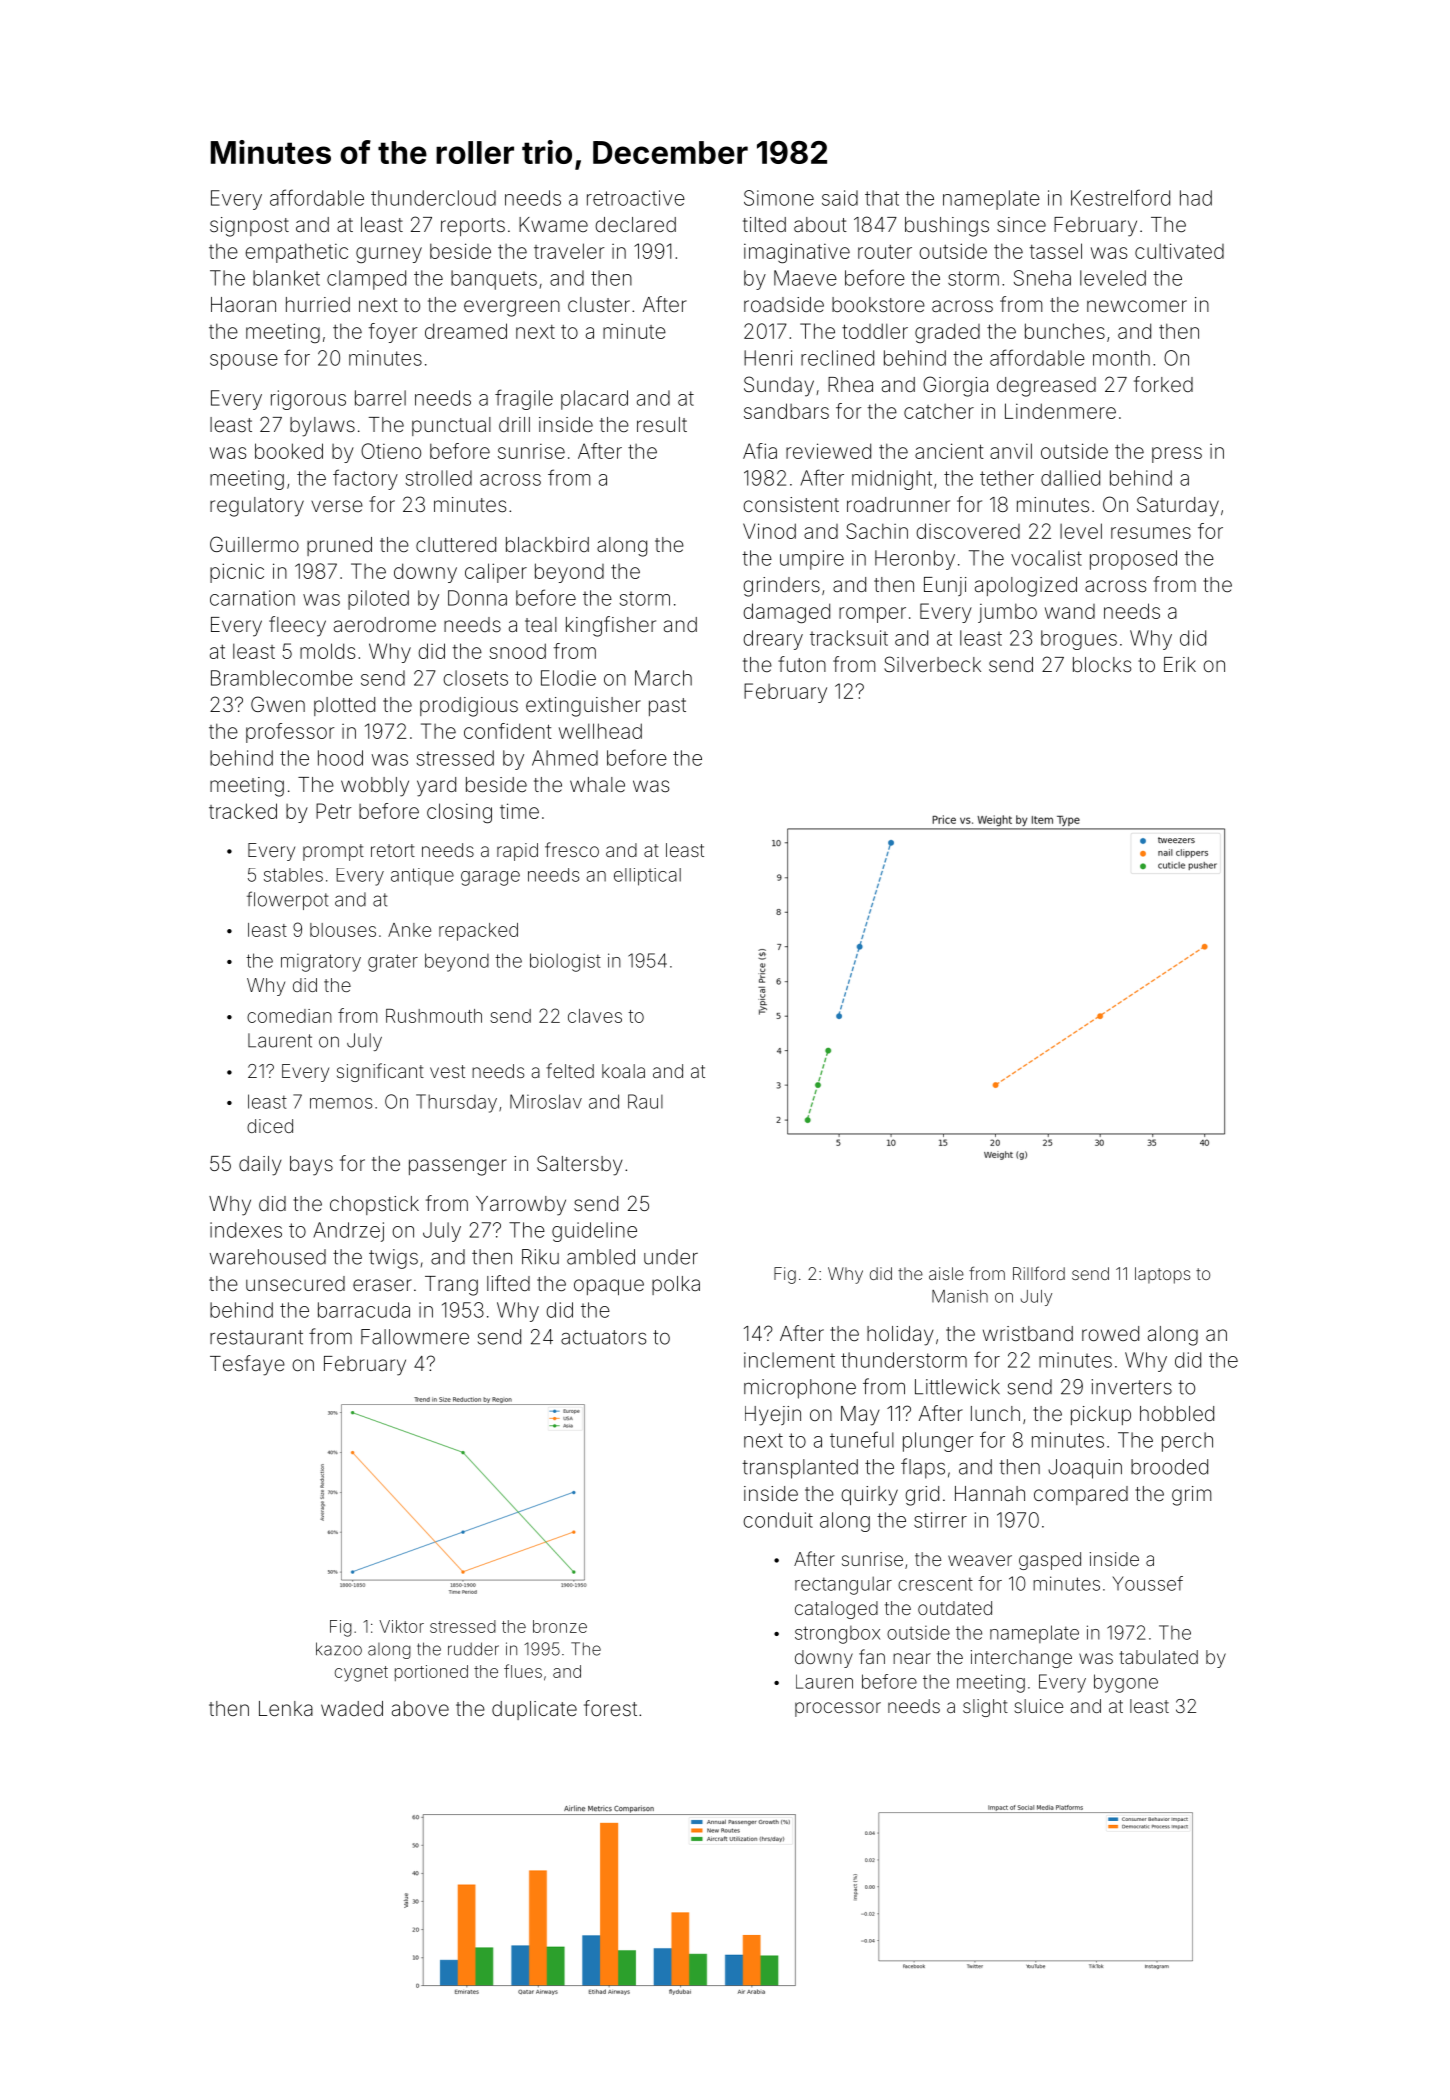 This page has height=2100, width=1450. I want to click on Kestrelford, so click(1120, 197).
